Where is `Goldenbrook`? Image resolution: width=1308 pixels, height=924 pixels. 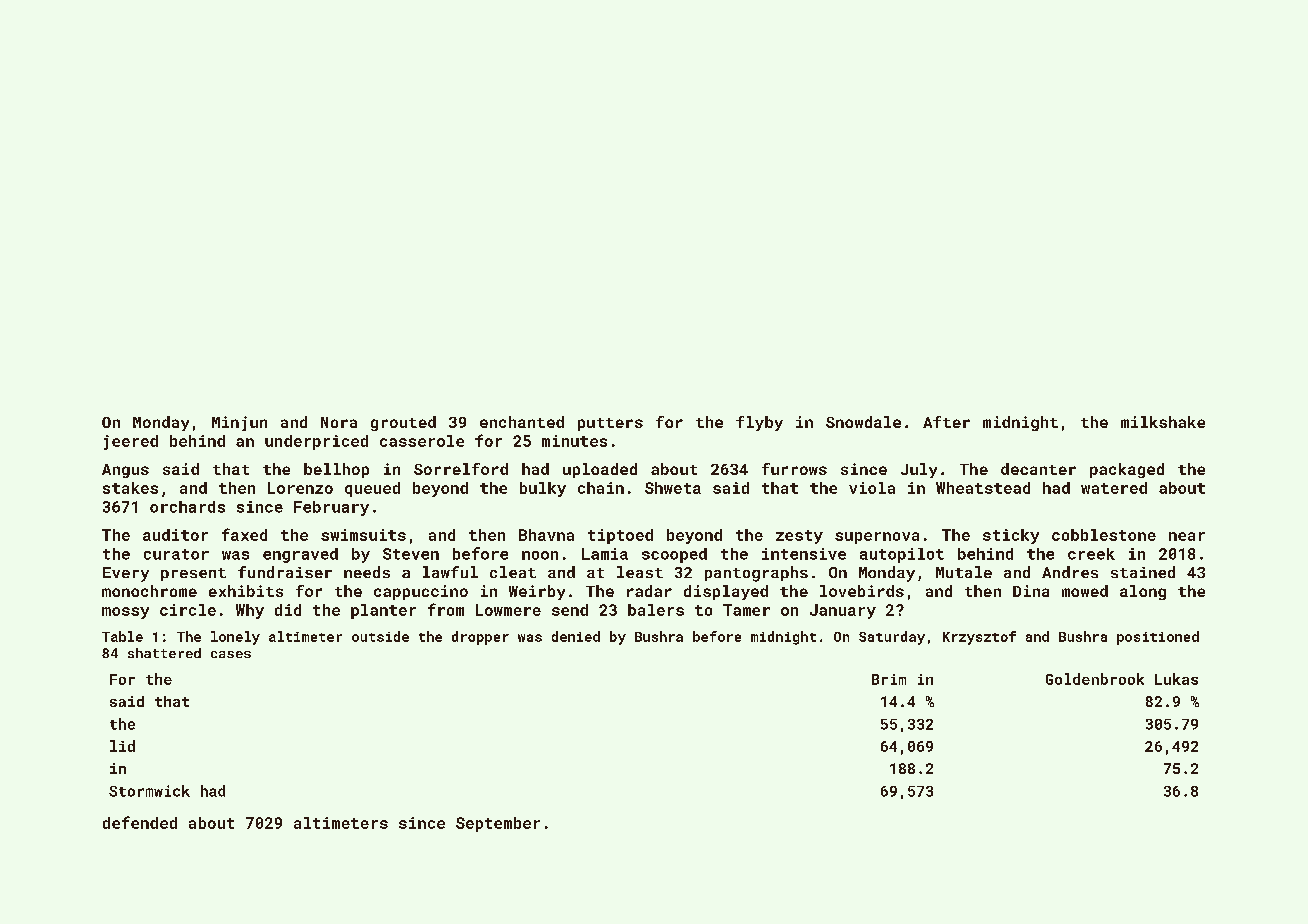
Goldenbrook is located at coordinates (1095, 679).
